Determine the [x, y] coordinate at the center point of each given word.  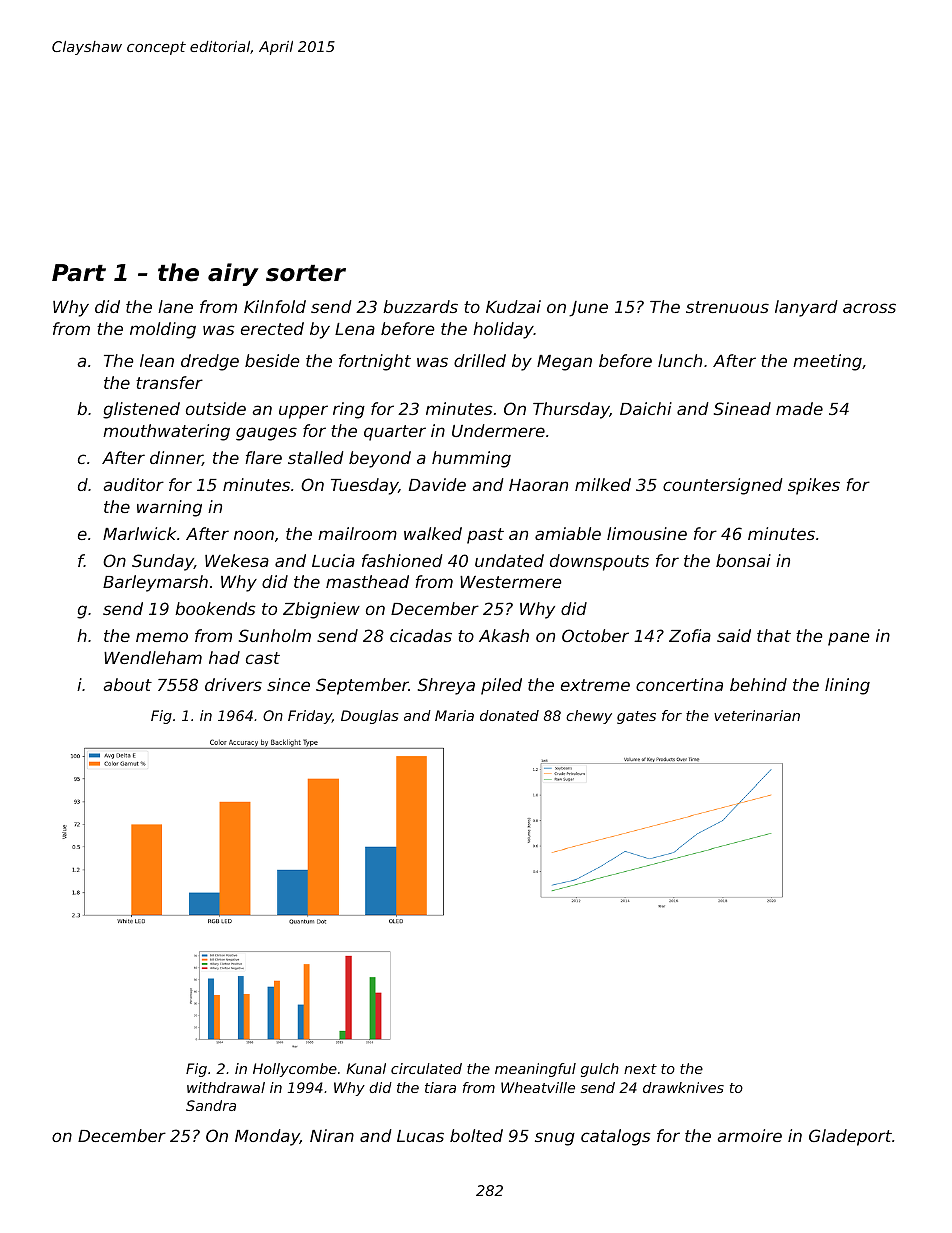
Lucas [420, 1136]
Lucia [333, 560]
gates [636, 717]
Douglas [370, 717]
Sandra [211, 1105]
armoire [749, 1135]
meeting [827, 362]
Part [79, 273]
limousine [647, 533]
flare [263, 457]
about [127, 684]
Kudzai [513, 306]
